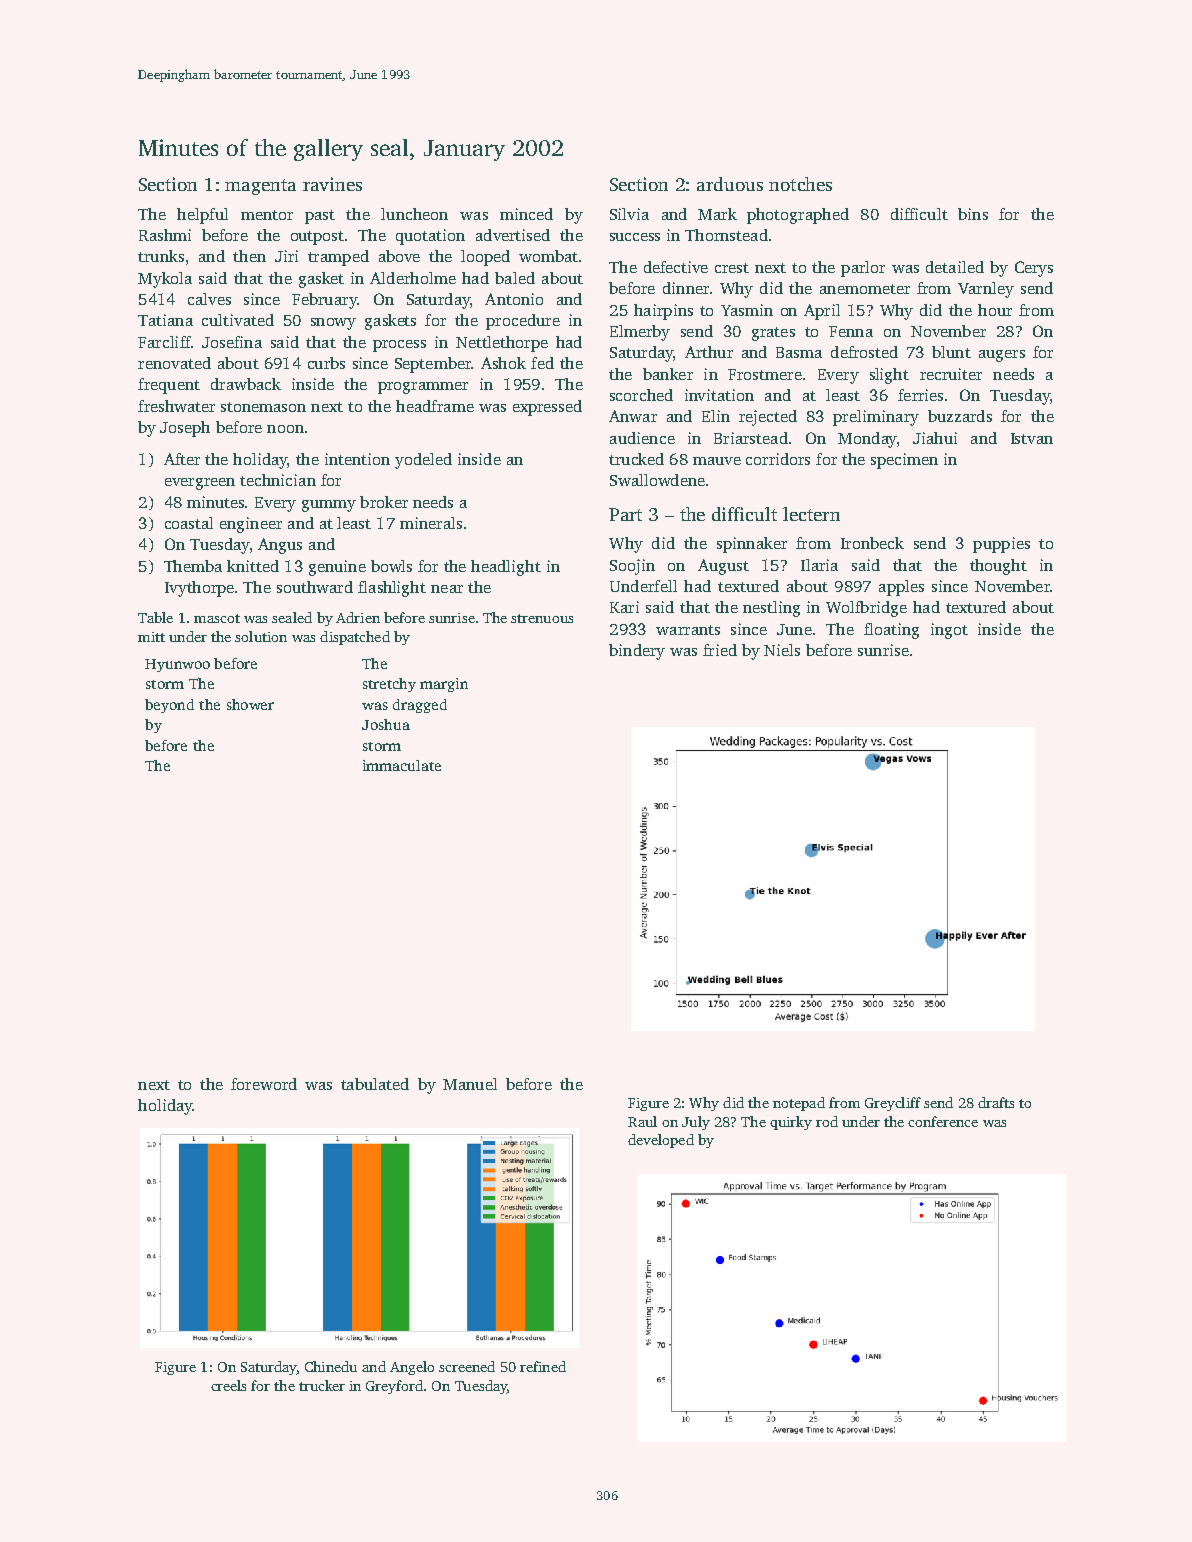 The width and height of the screenshot is (1192, 1542). Describe the element at coordinates (193, 566) in the screenshot. I see `Themba` at that location.
